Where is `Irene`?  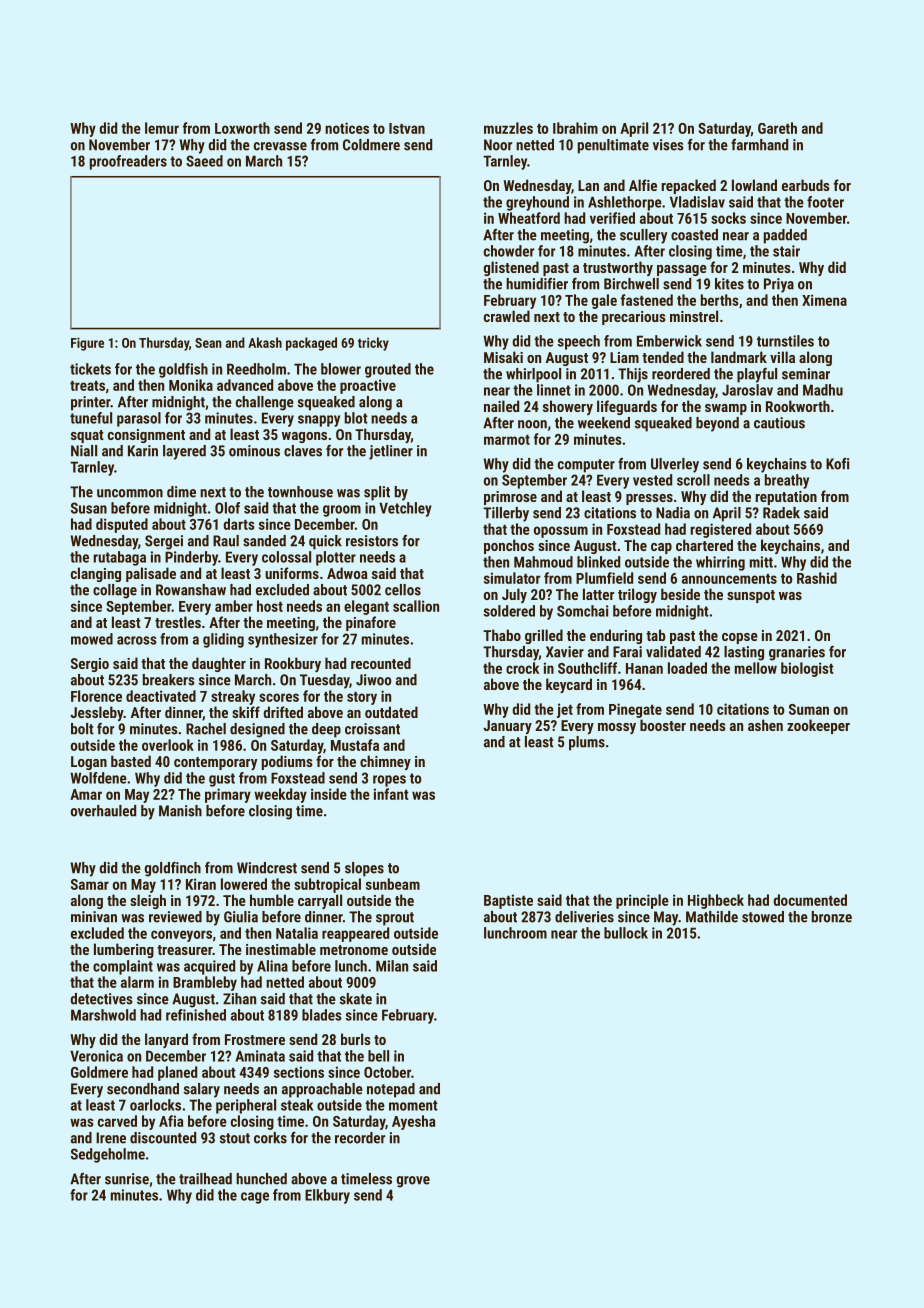
Irene is located at coordinates (111, 1138).
